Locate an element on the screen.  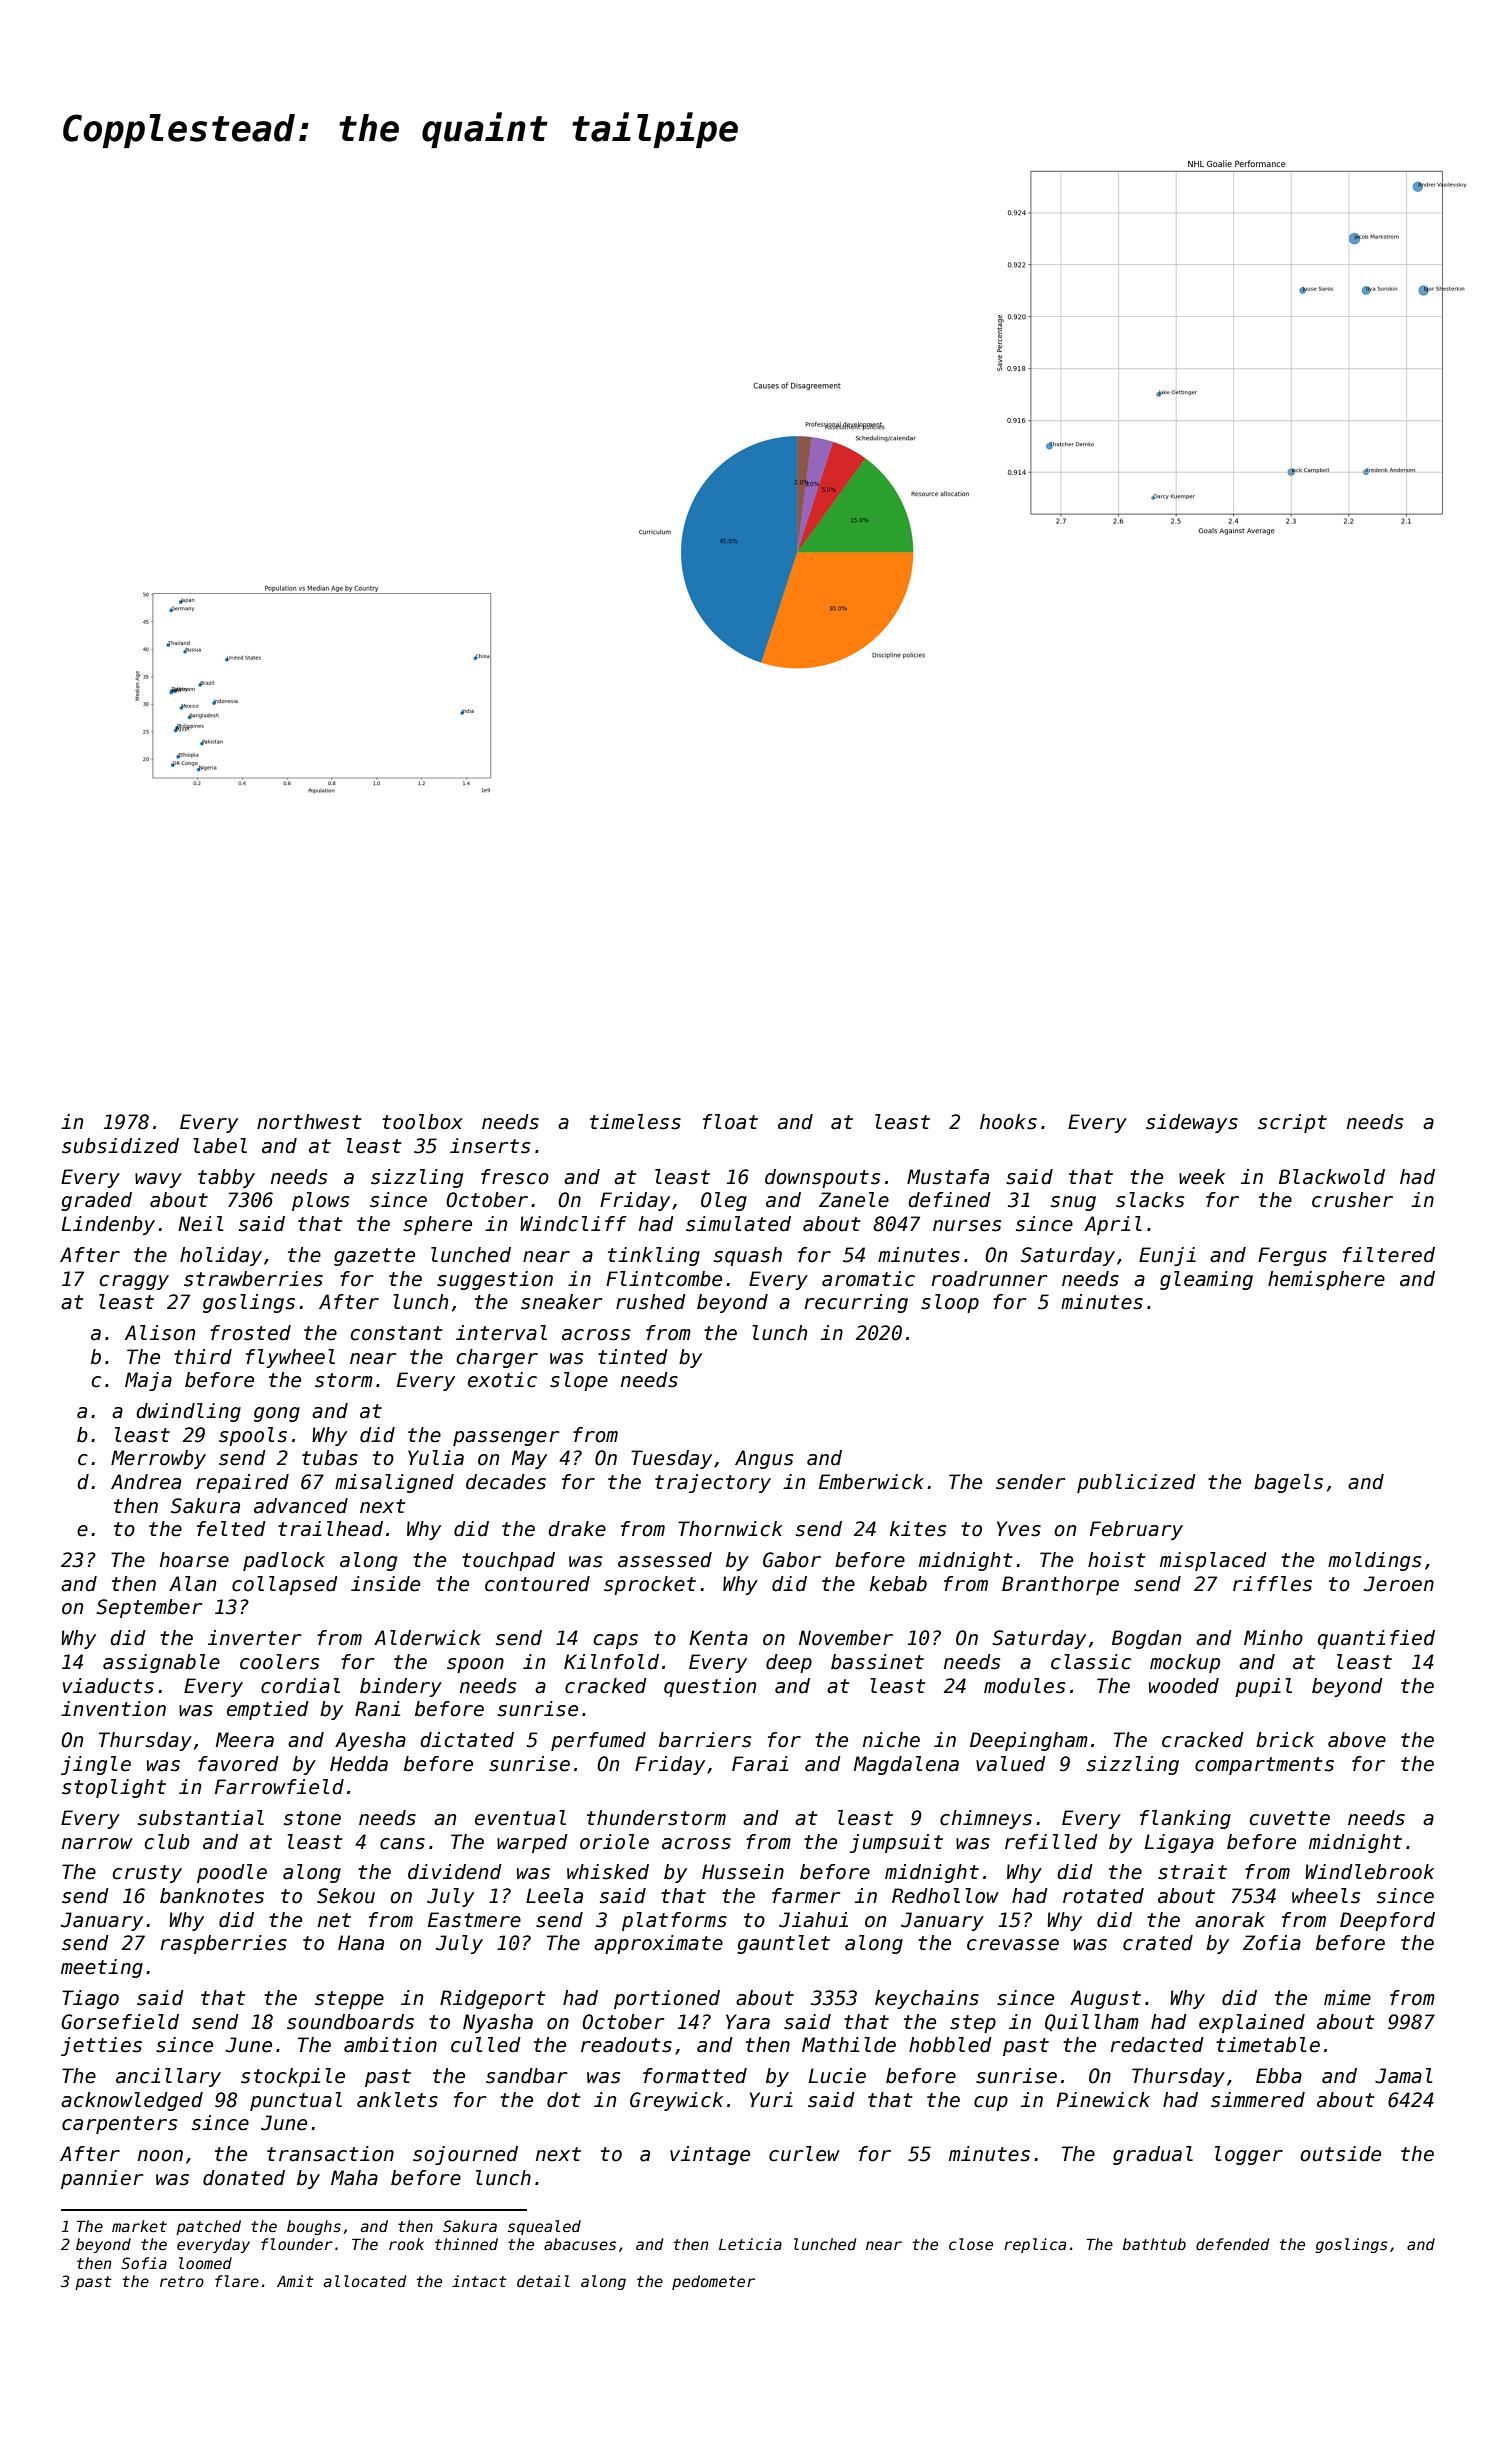
sloop is located at coordinates (950, 1303).
